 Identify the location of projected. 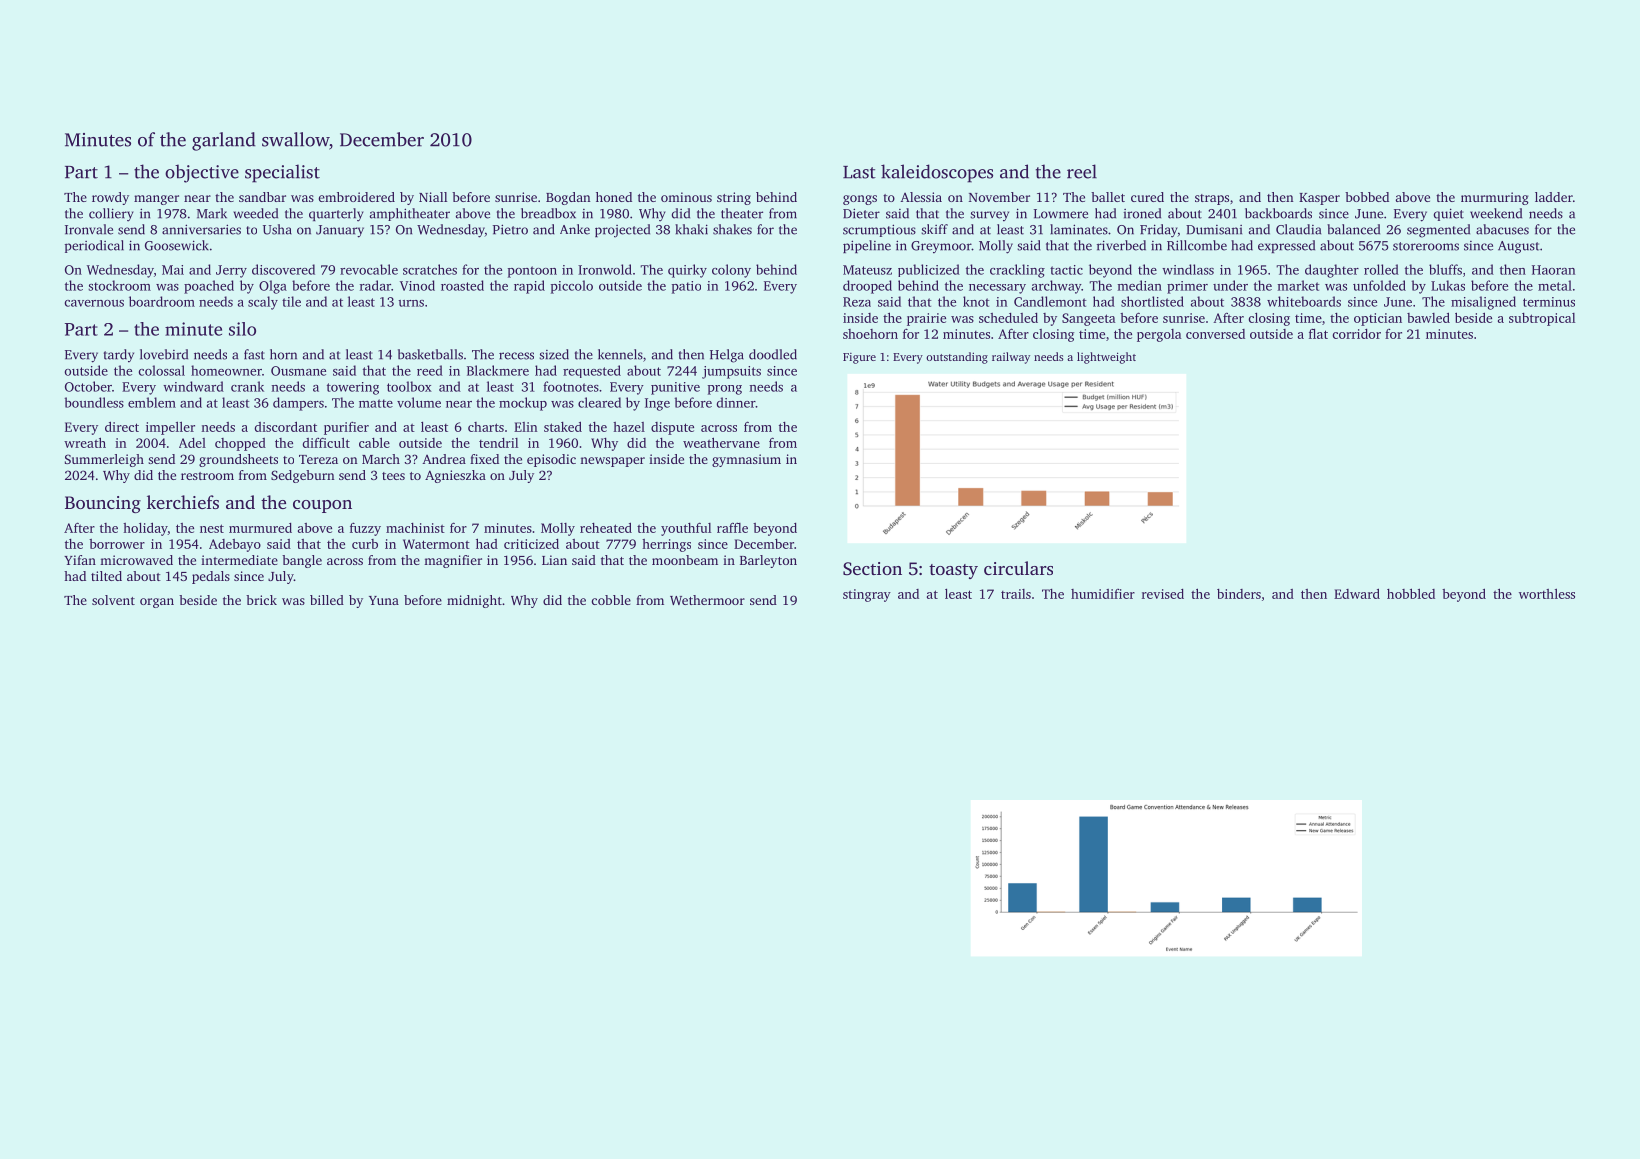
(622, 231).
